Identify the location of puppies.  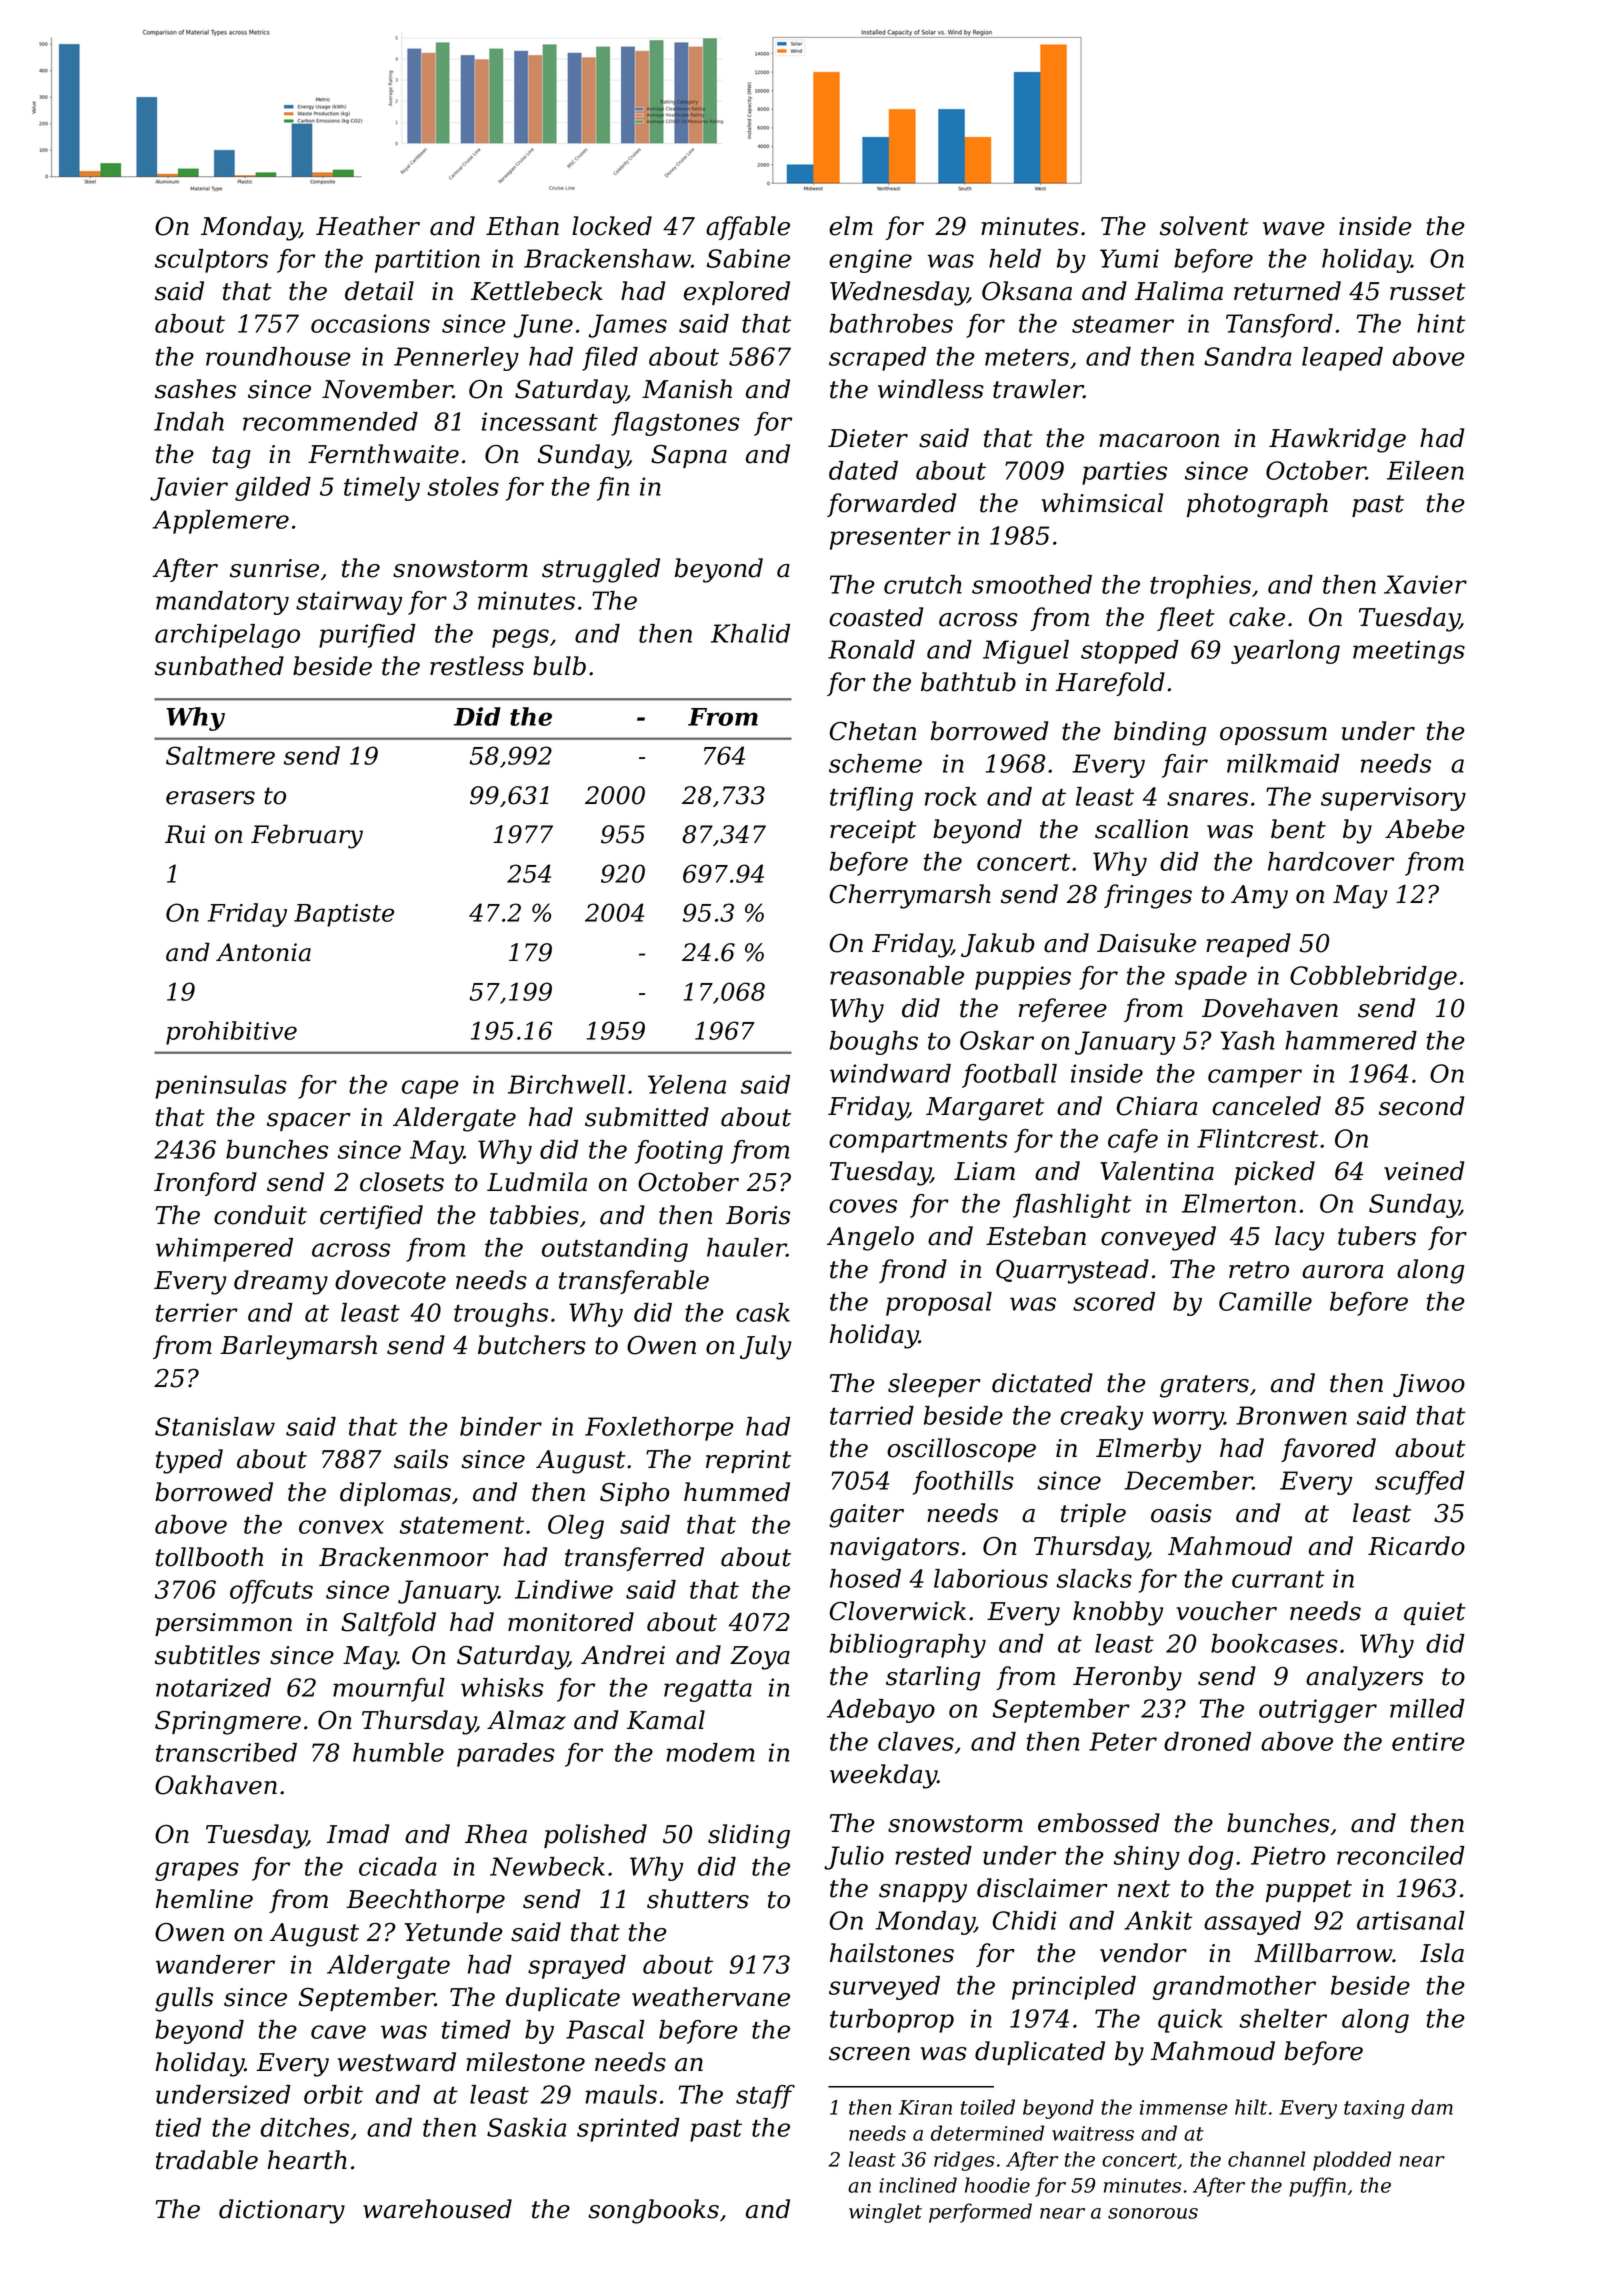
(1023, 978).
